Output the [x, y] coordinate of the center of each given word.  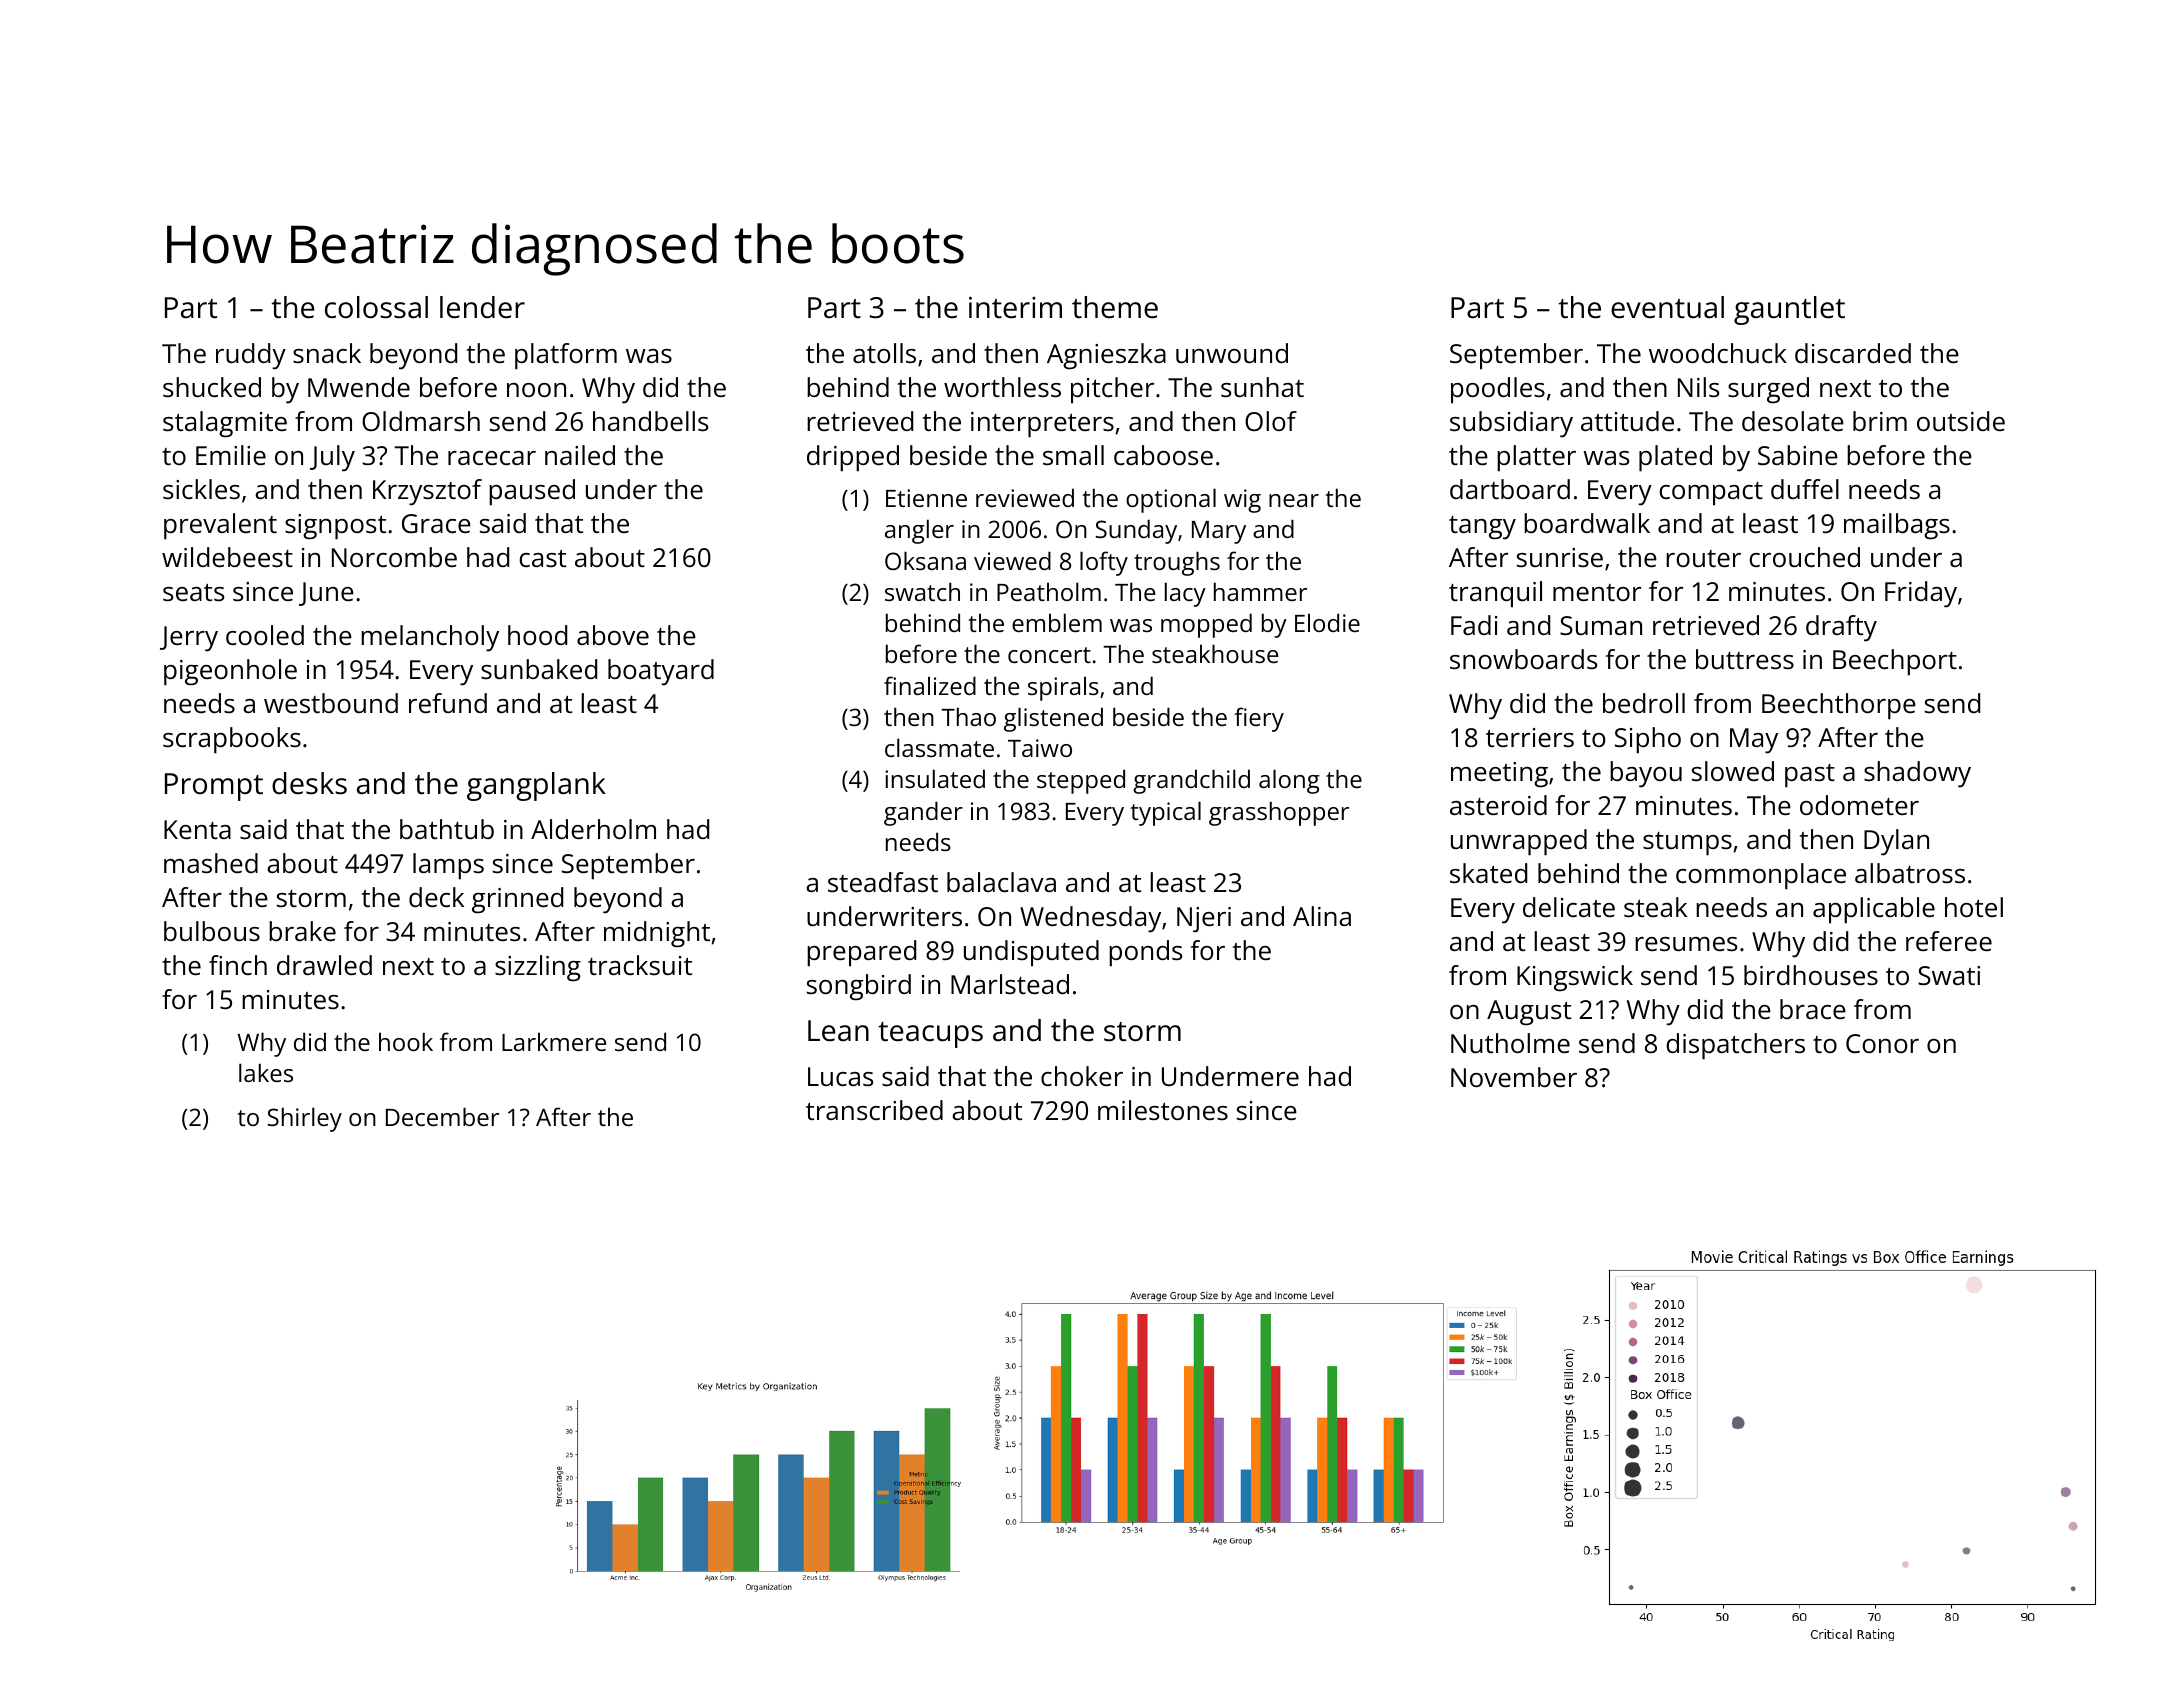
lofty [1104, 563]
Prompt [214, 787]
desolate [1793, 421]
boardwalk [1587, 523]
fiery [1259, 719]
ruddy [251, 356]
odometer [1859, 805]
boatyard [661, 672]
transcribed [874, 1110]
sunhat [1262, 387]
